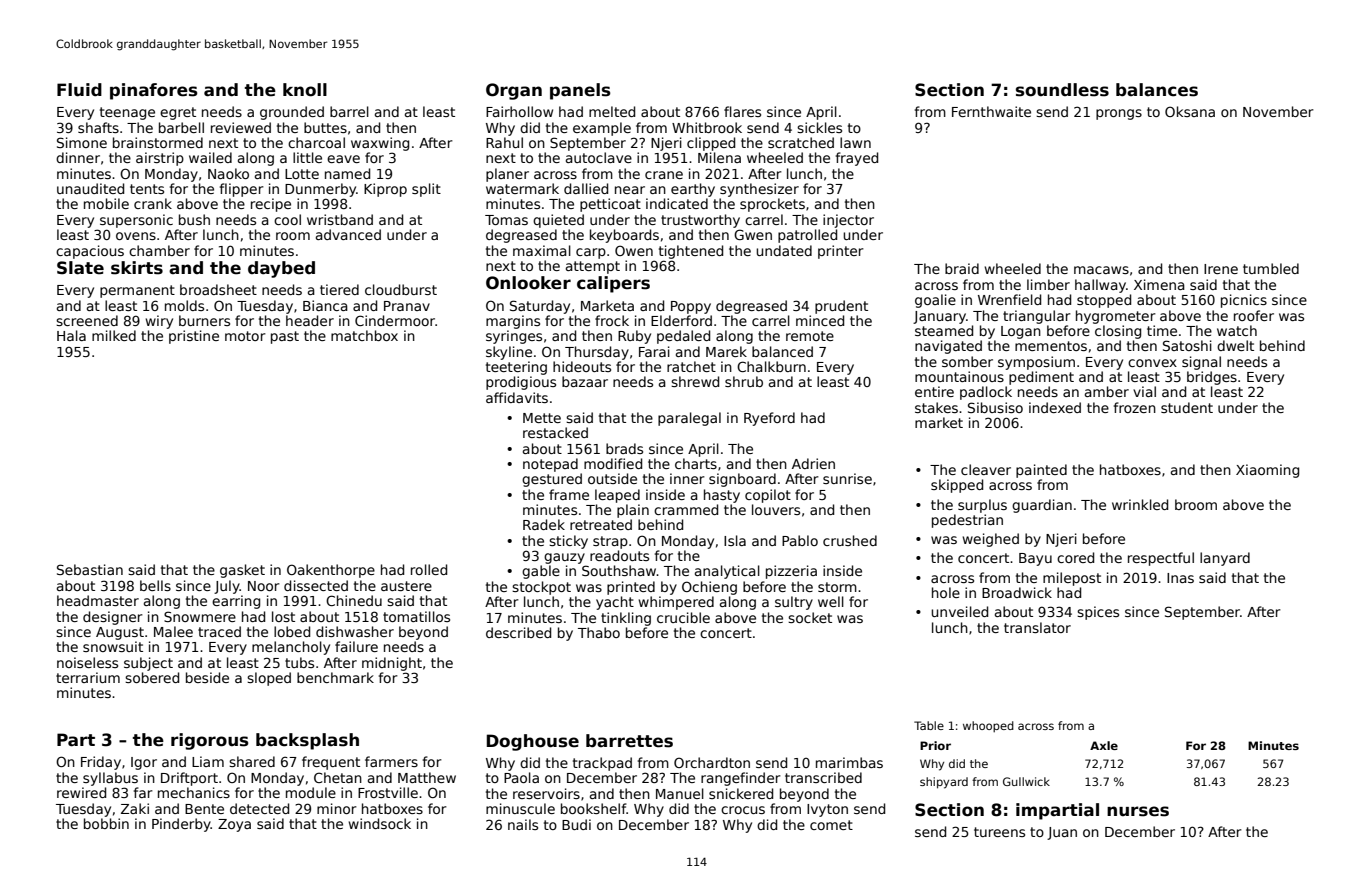 Image resolution: width=1372 pixels, height=887 pixels. What do you see at coordinates (154, 91) in the screenshot?
I see `pinafores` at bounding box center [154, 91].
